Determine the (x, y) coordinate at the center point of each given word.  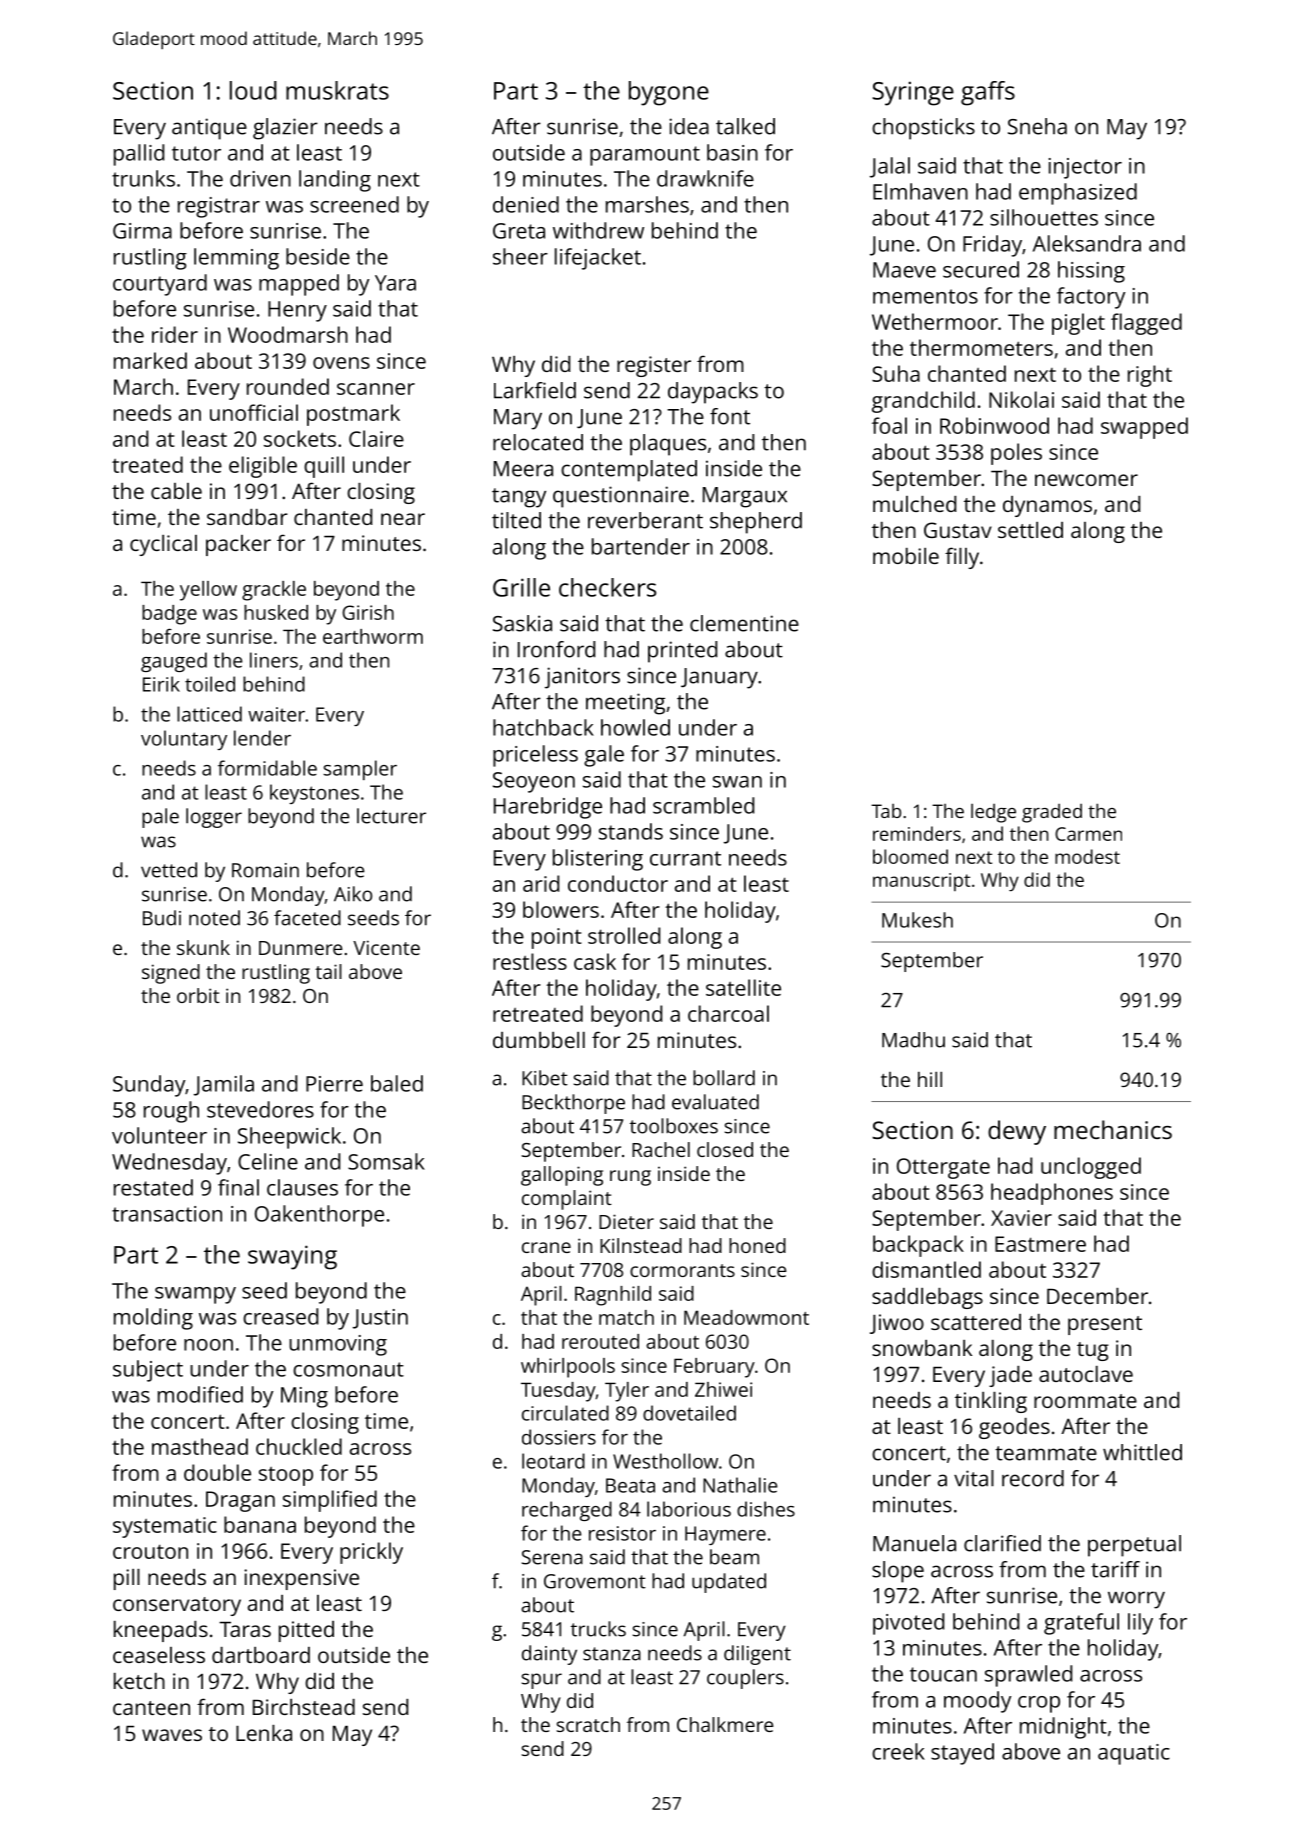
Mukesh (917, 920)
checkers (607, 587)
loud (253, 90)
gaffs (988, 93)
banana (260, 1524)
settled (1030, 530)
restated (153, 1187)
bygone (669, 93)
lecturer (391, 816)
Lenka (264, 1733)
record (1033, 1478)
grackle (274, 591)
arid (541, 883)
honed (757, 1245)
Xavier (1021, 1218)
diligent (757, 1655)
